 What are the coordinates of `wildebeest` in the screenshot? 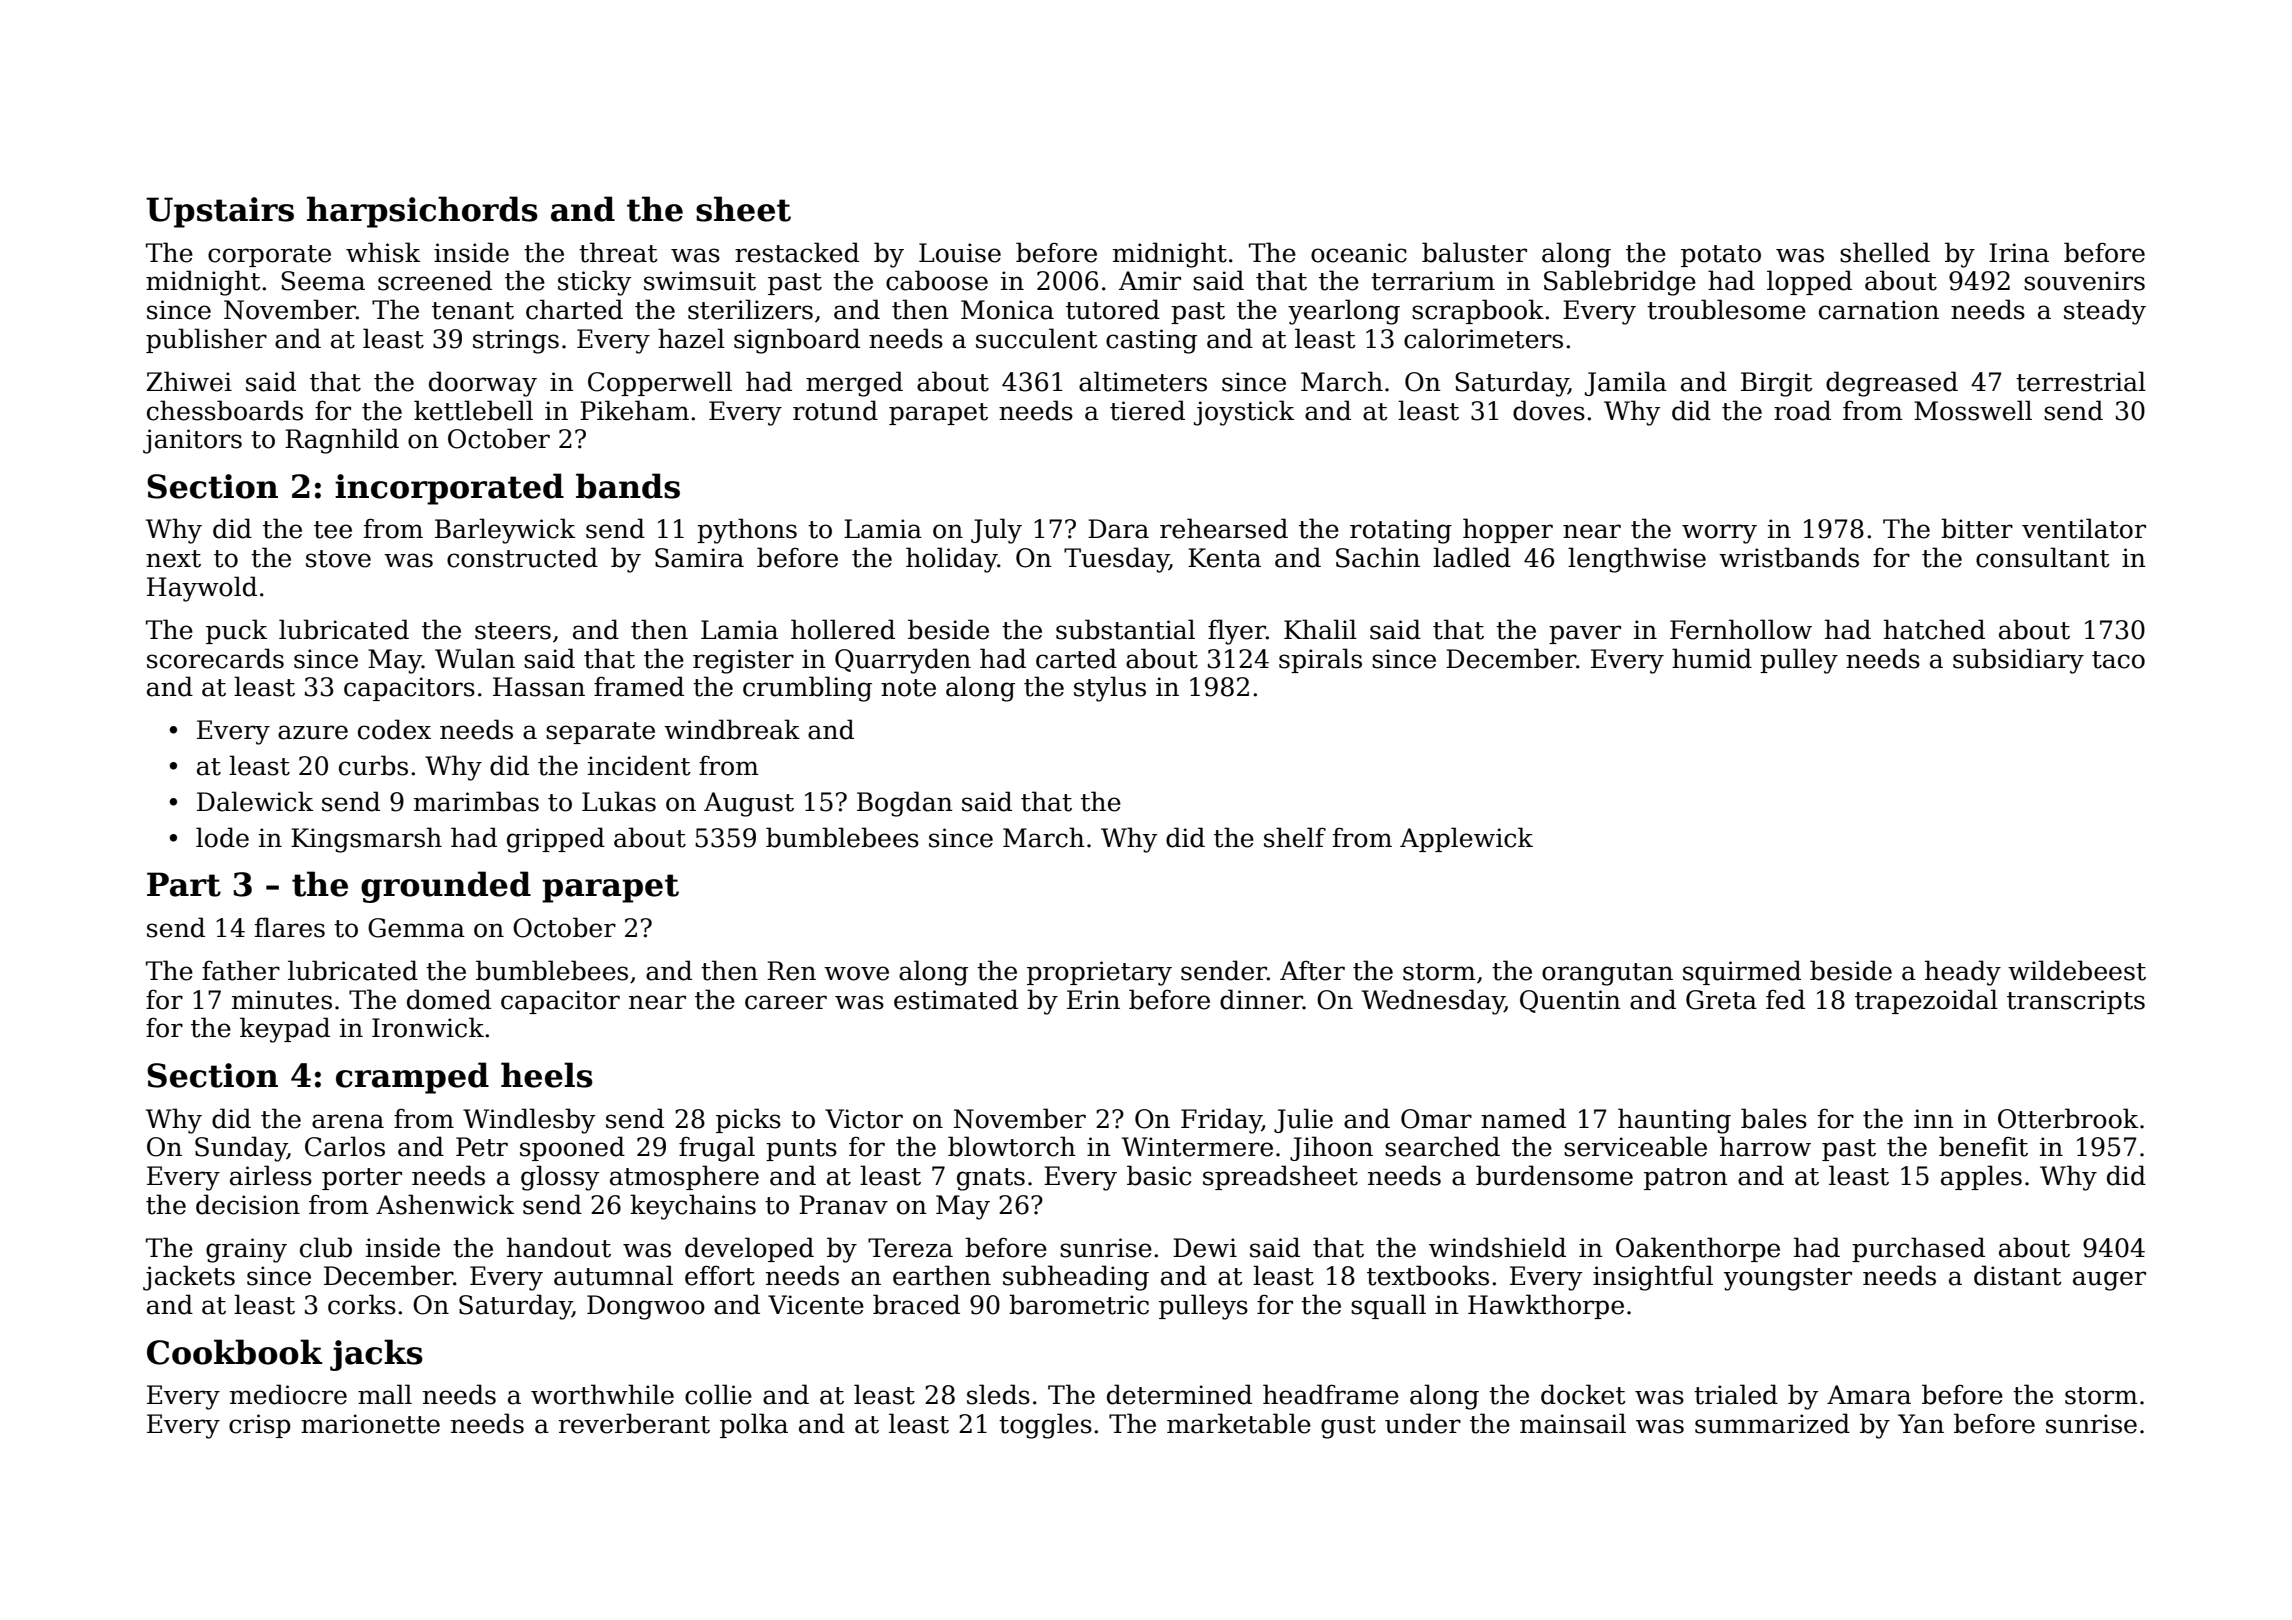 It's located at (2077, 970).
